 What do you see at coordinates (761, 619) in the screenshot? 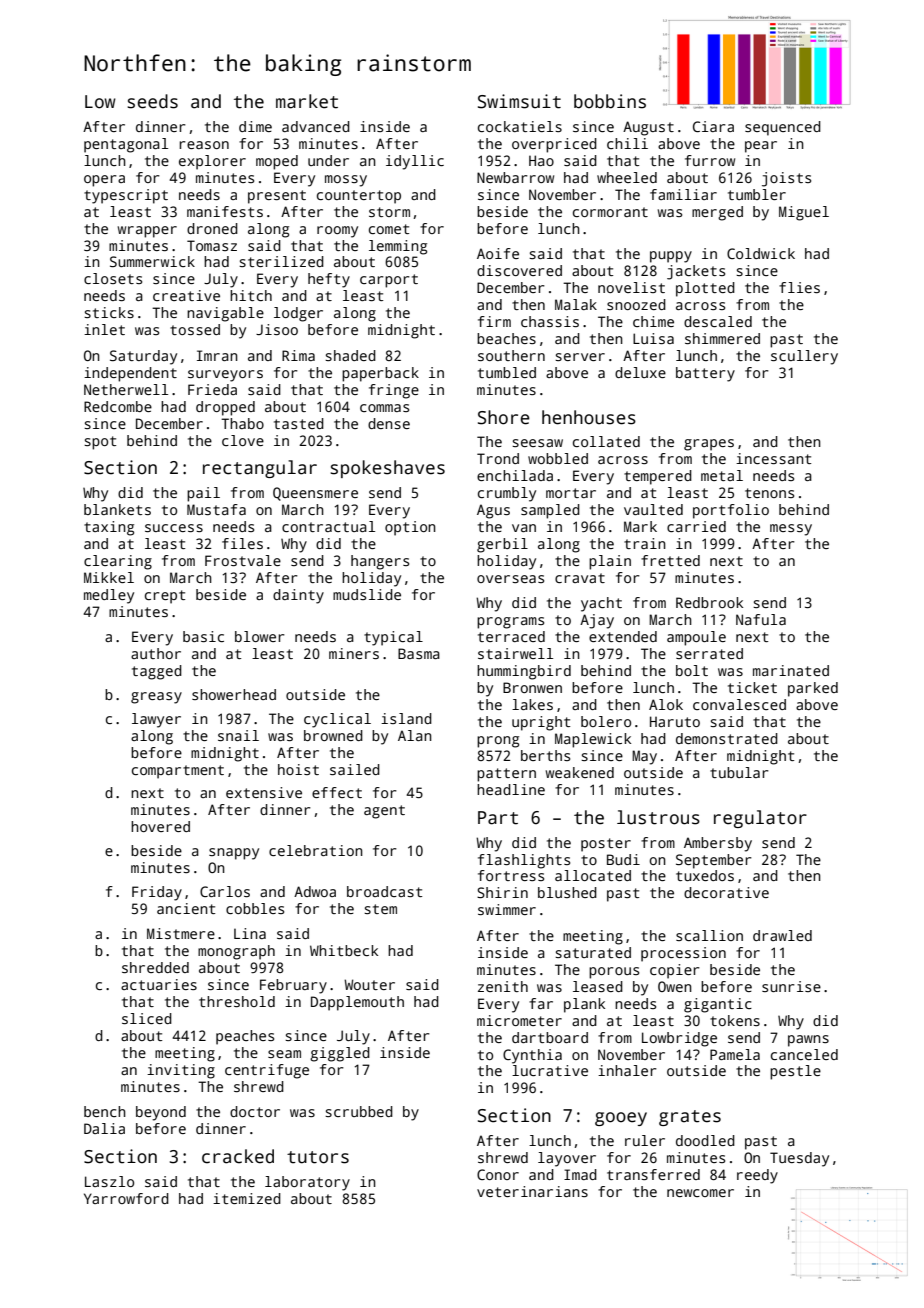
I see `Nafula` at bounding box center [761, 619].
